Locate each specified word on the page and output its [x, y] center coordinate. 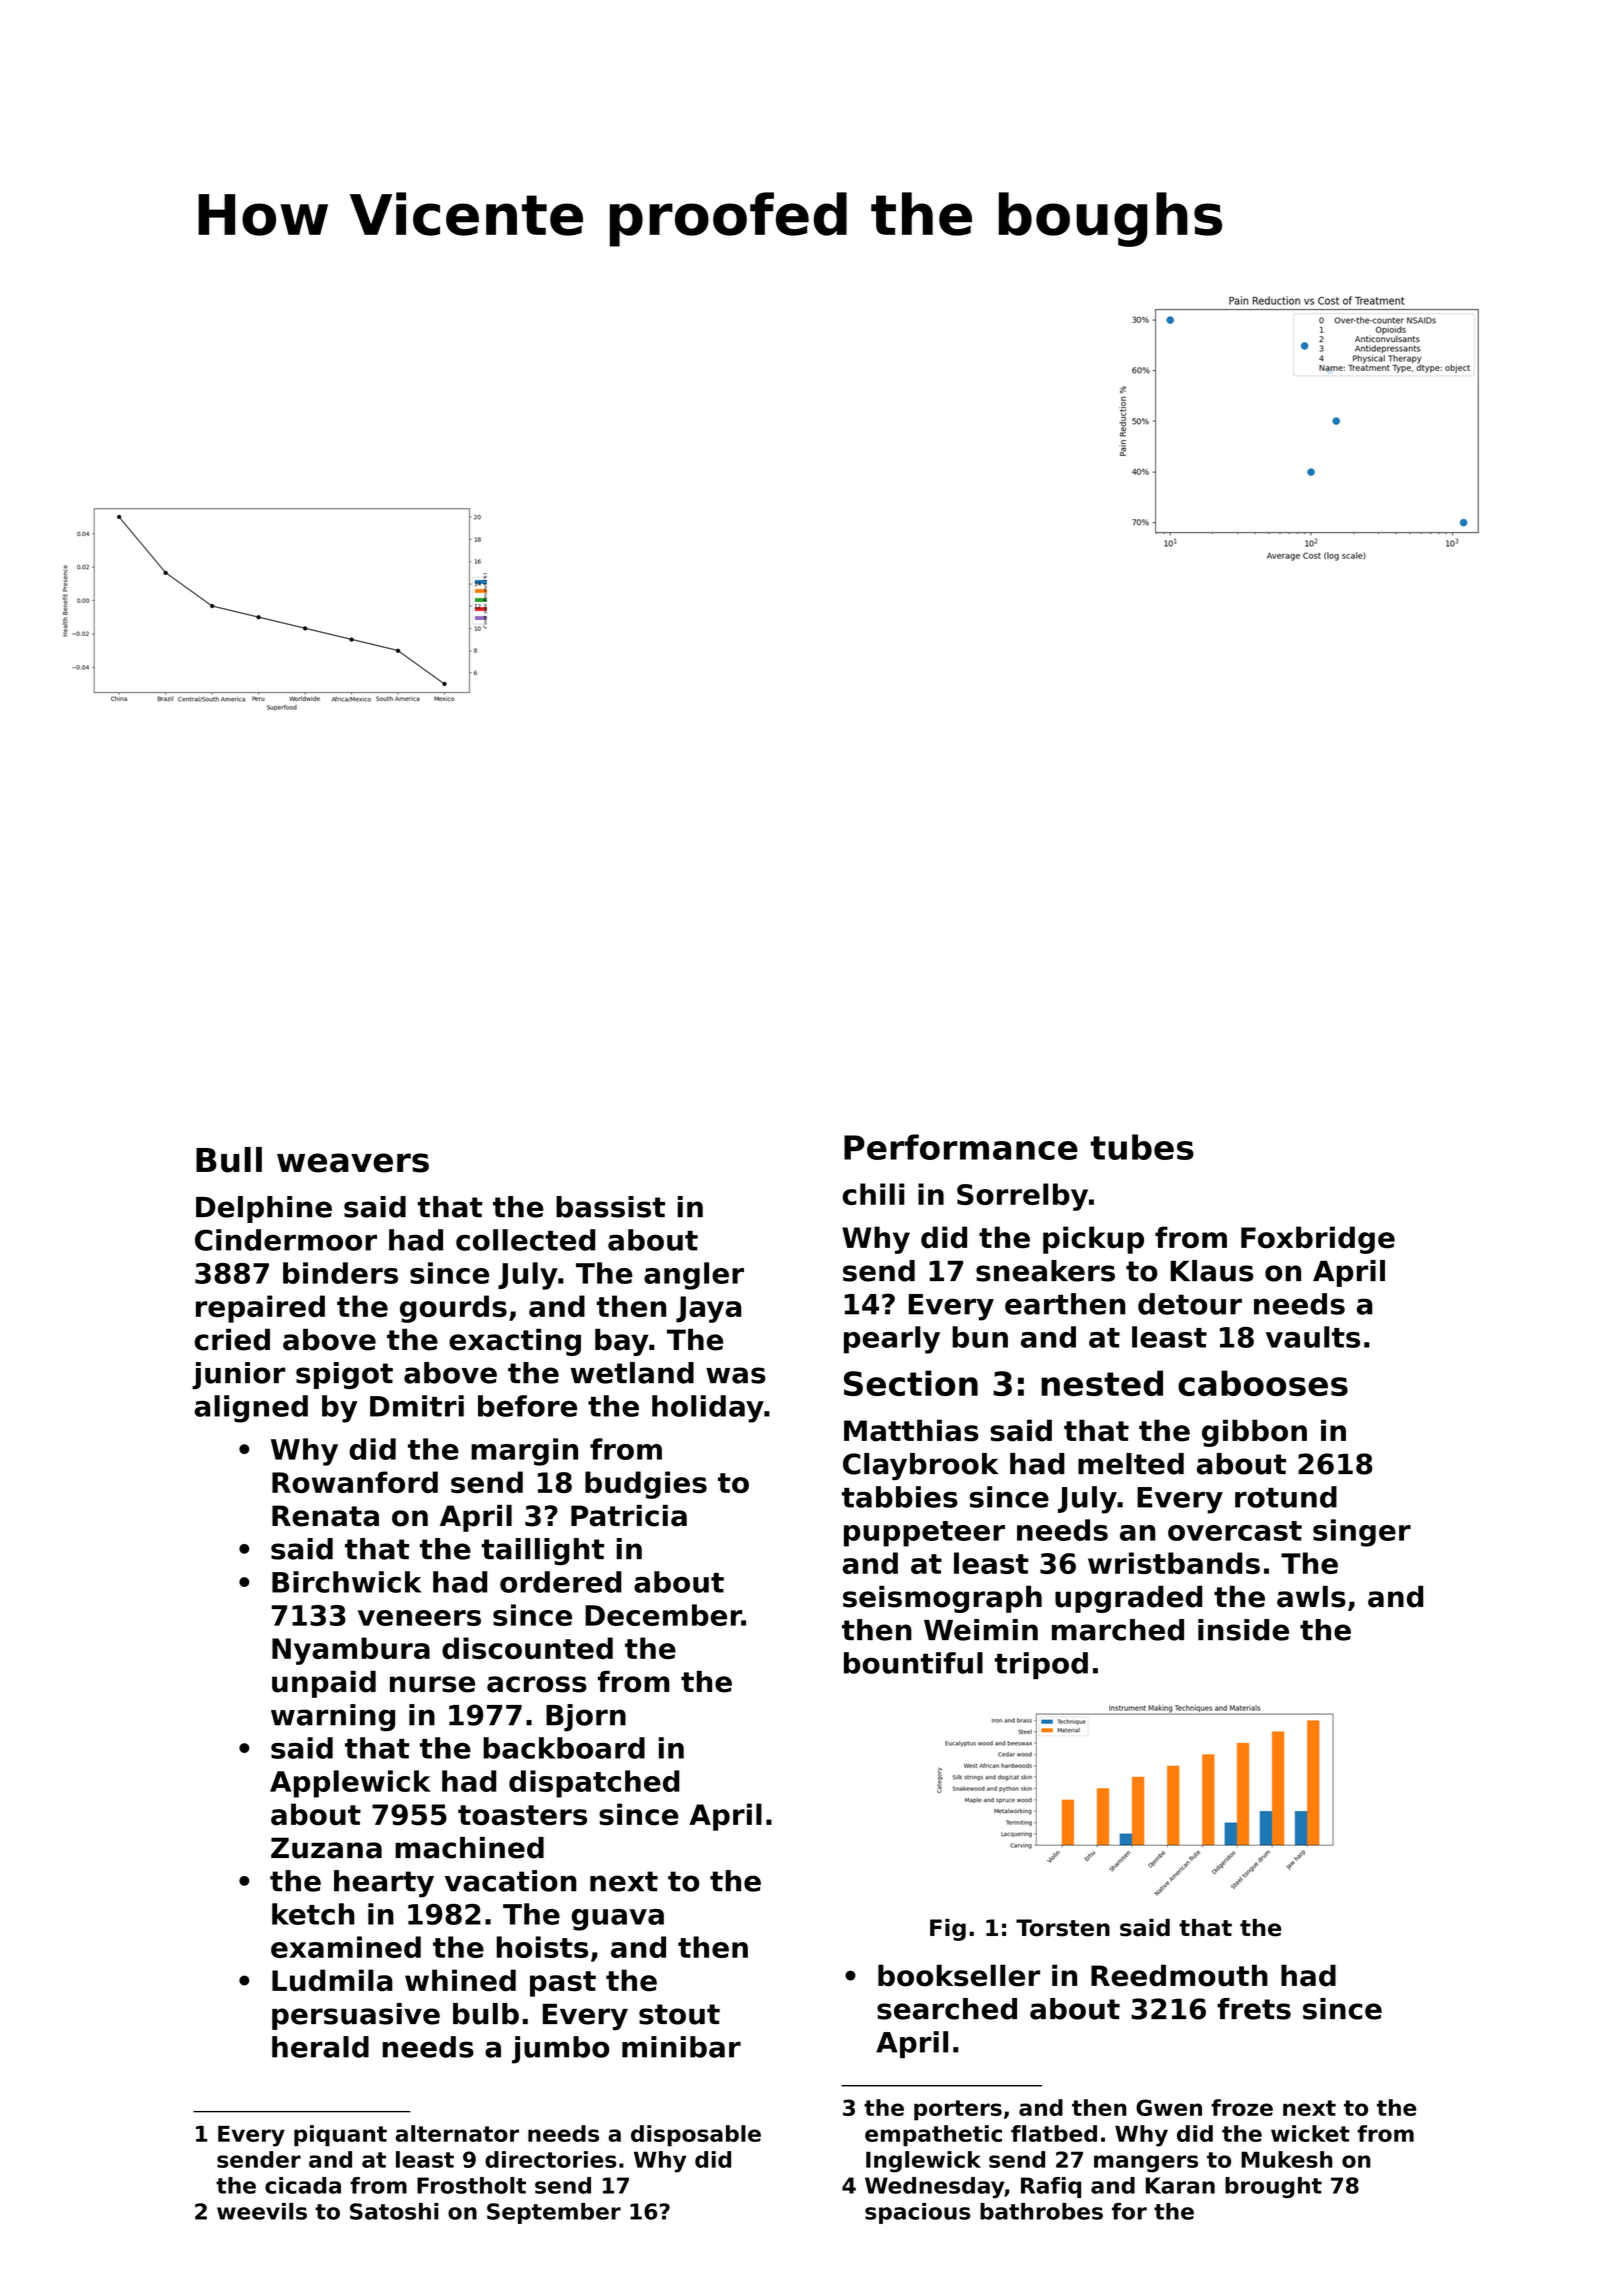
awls [1311, 1597]
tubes [1142, 1147]
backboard [564, 1748]
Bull [229, 1160]
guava [617, 1920]
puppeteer [924, 1534]
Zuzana [326, 1848]
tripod [1041, 1665]
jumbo [560, 2050]
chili [873, 1194]
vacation [511, 1881]
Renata [325, 1516]
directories [550, 2159]
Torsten [1063, 1928]
